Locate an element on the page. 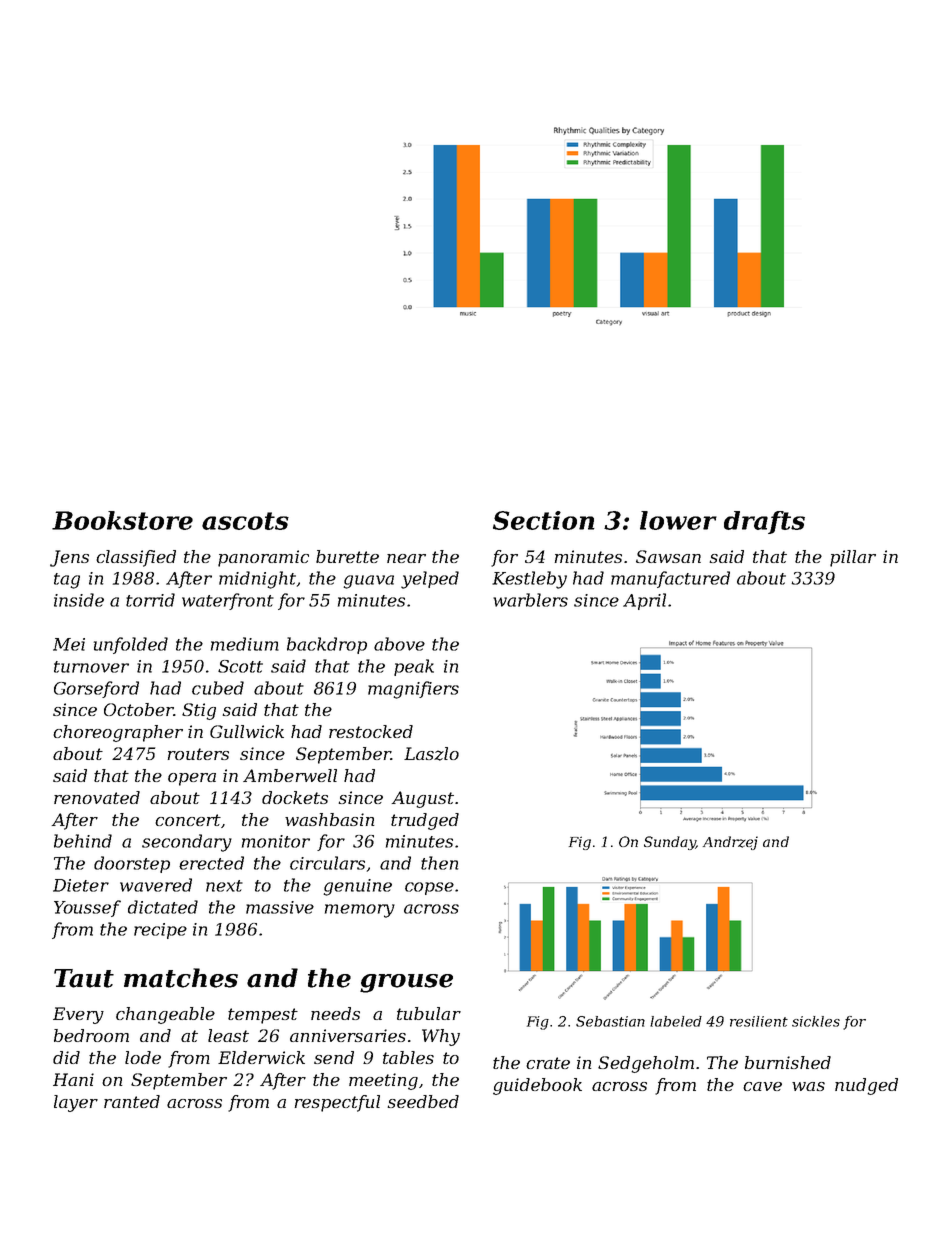 The width and height of the page is (952, 1233). next is located at coordinates (224, 886).
